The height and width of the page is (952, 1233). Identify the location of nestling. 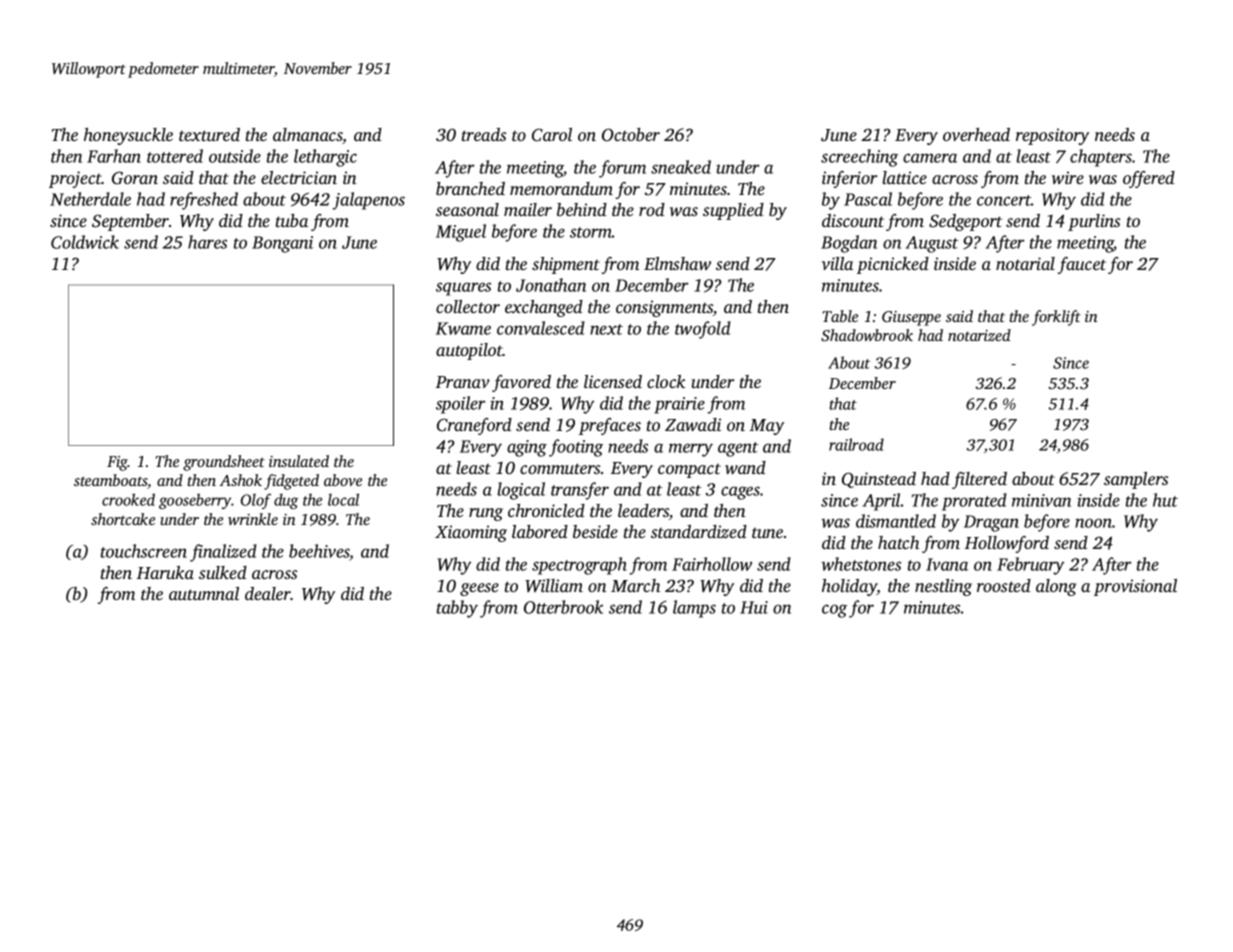
(943, 587).
